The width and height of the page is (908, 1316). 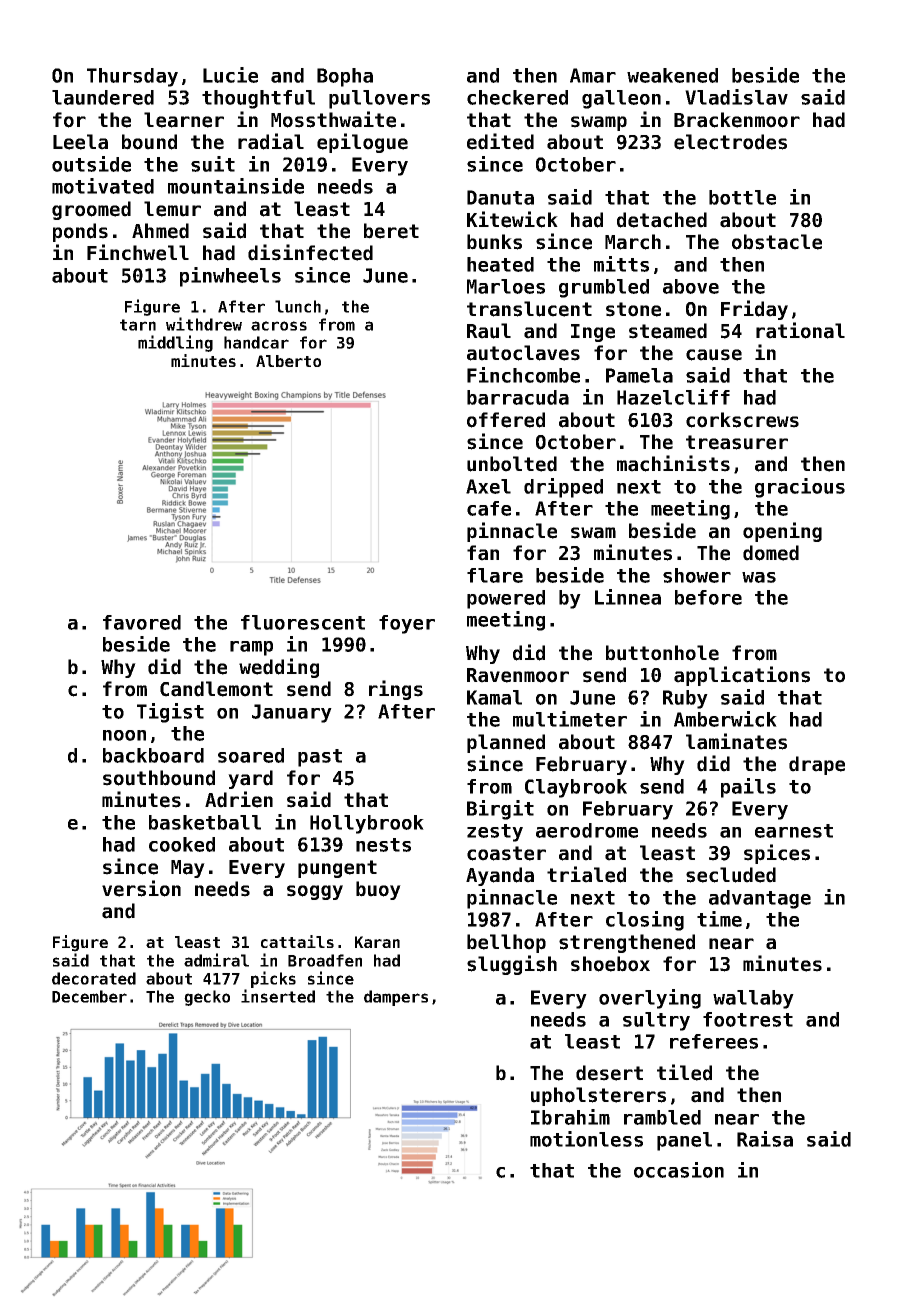 I want to click on beret, so click(x=391, y=231).
